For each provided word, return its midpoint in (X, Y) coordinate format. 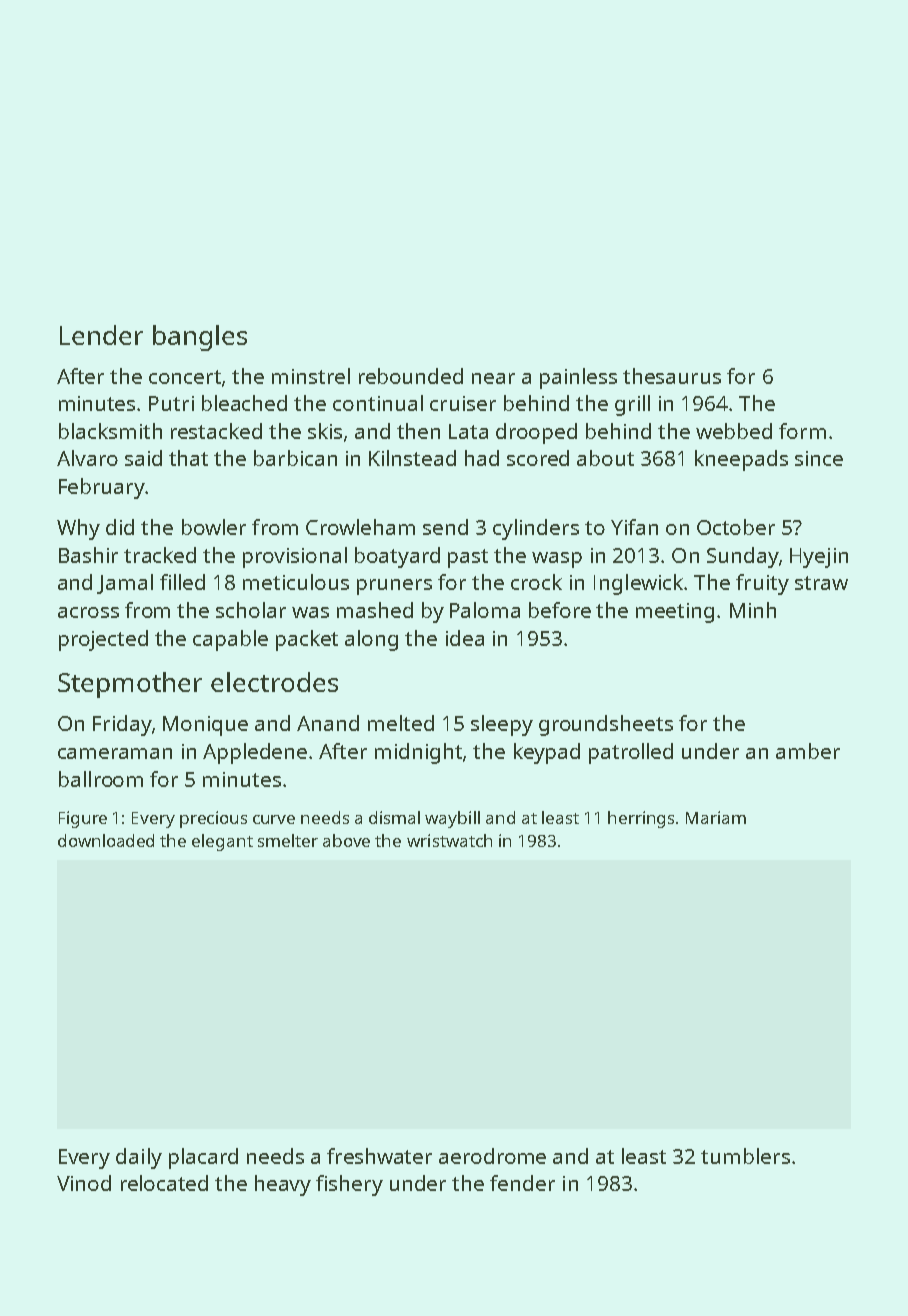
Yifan (634, 527)
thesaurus (672, 376)
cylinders (536, 529)
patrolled (631, 753)
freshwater (379, 1156)
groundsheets (606, 725)
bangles (200, 338)
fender (522, 1183)
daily (139, 1158)
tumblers (745, 1156)
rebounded (411, 376)
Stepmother (130, 685)
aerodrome (492, 1156)
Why (78, 529)
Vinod (84, 1183)
